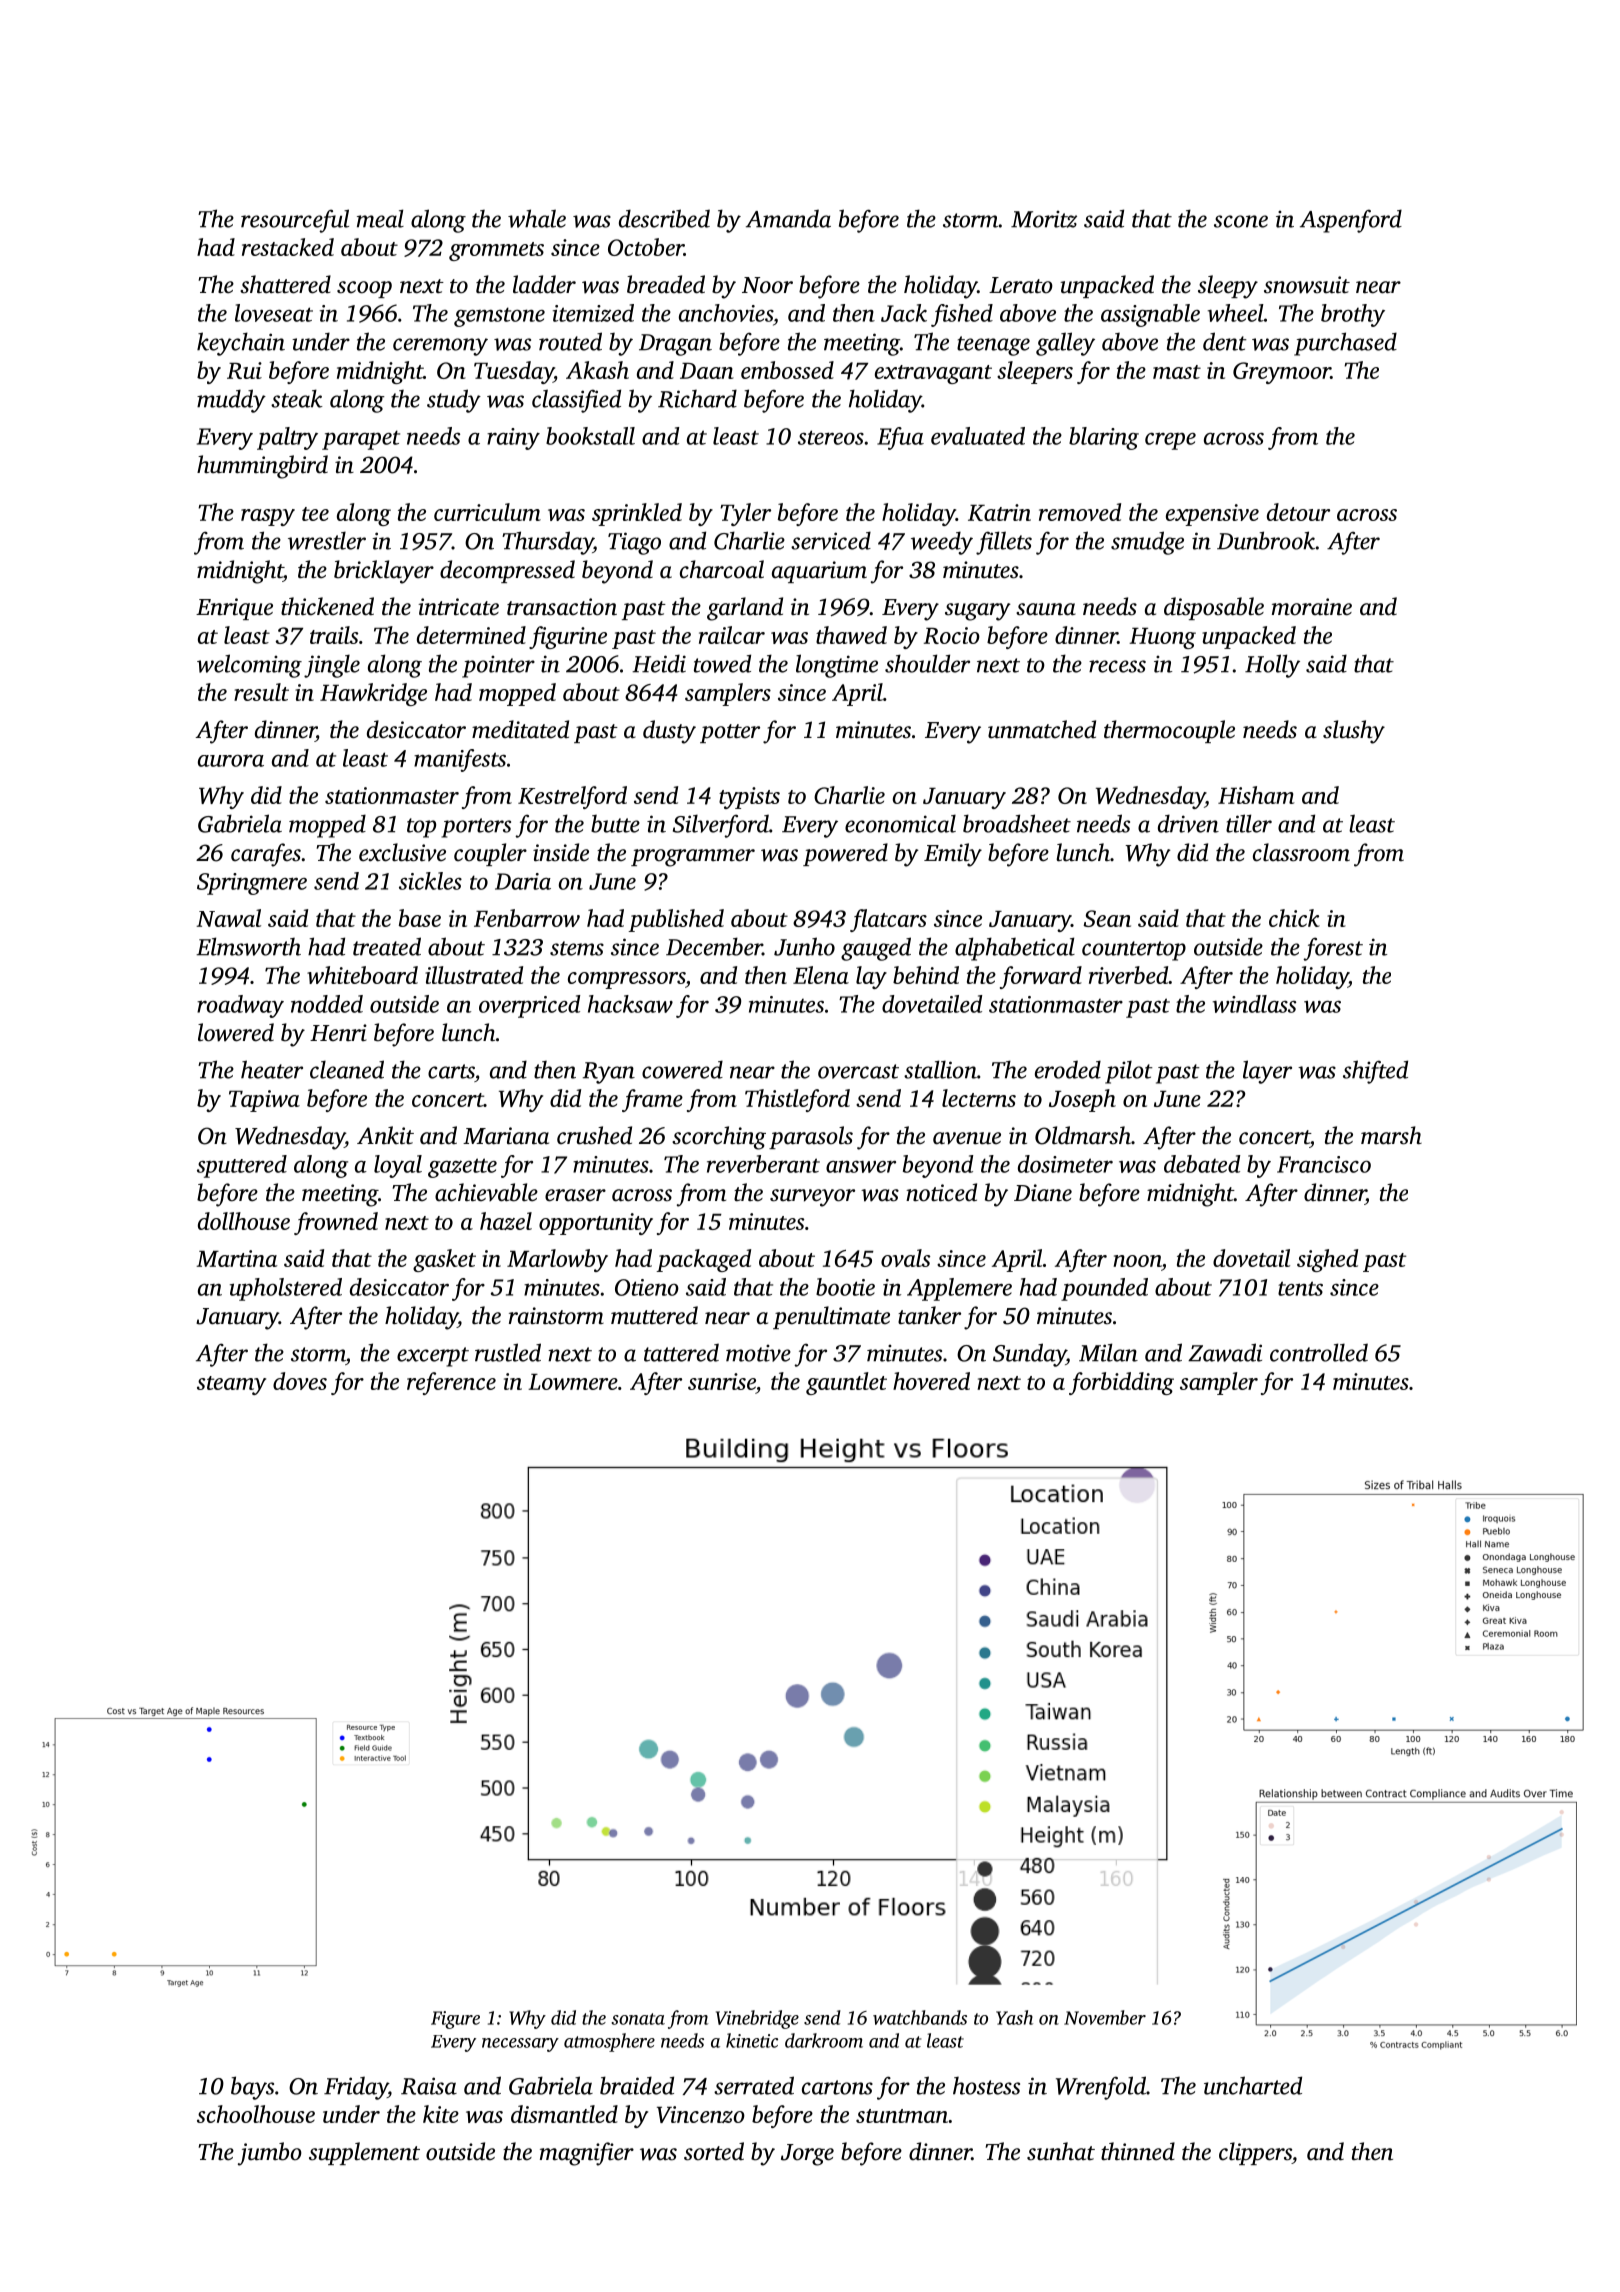  What do you see at coordinates (256, 2114) in the image?
I see `schoolhouse` at bounding box center [256, 2114].
